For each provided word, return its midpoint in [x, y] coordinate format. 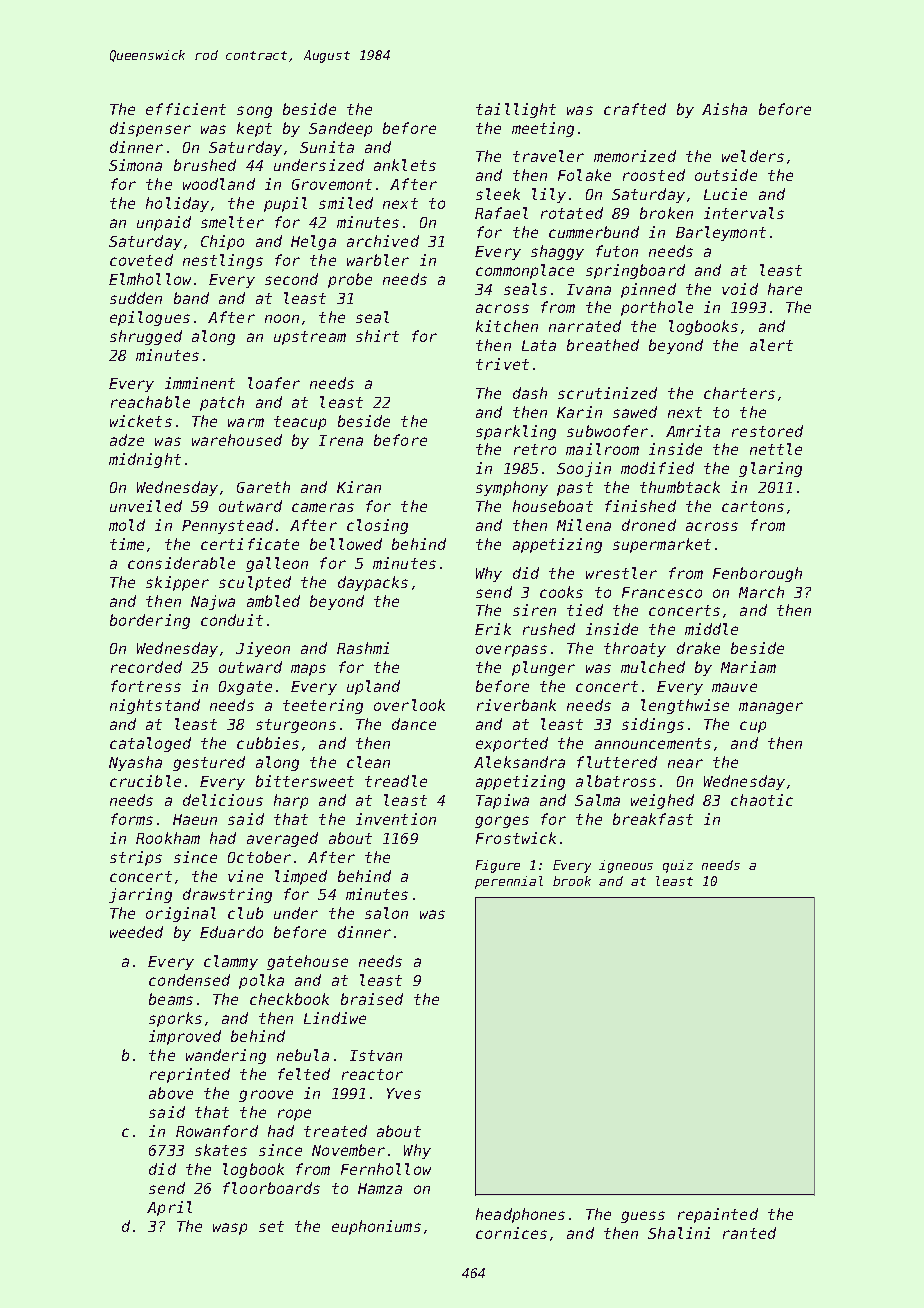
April [169, 1208]
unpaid [164, 223]
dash [530, 393]
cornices [511, 1233]
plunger [543, 668]
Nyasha [135, 763]
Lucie [725, 194]
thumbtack [680, 487]
